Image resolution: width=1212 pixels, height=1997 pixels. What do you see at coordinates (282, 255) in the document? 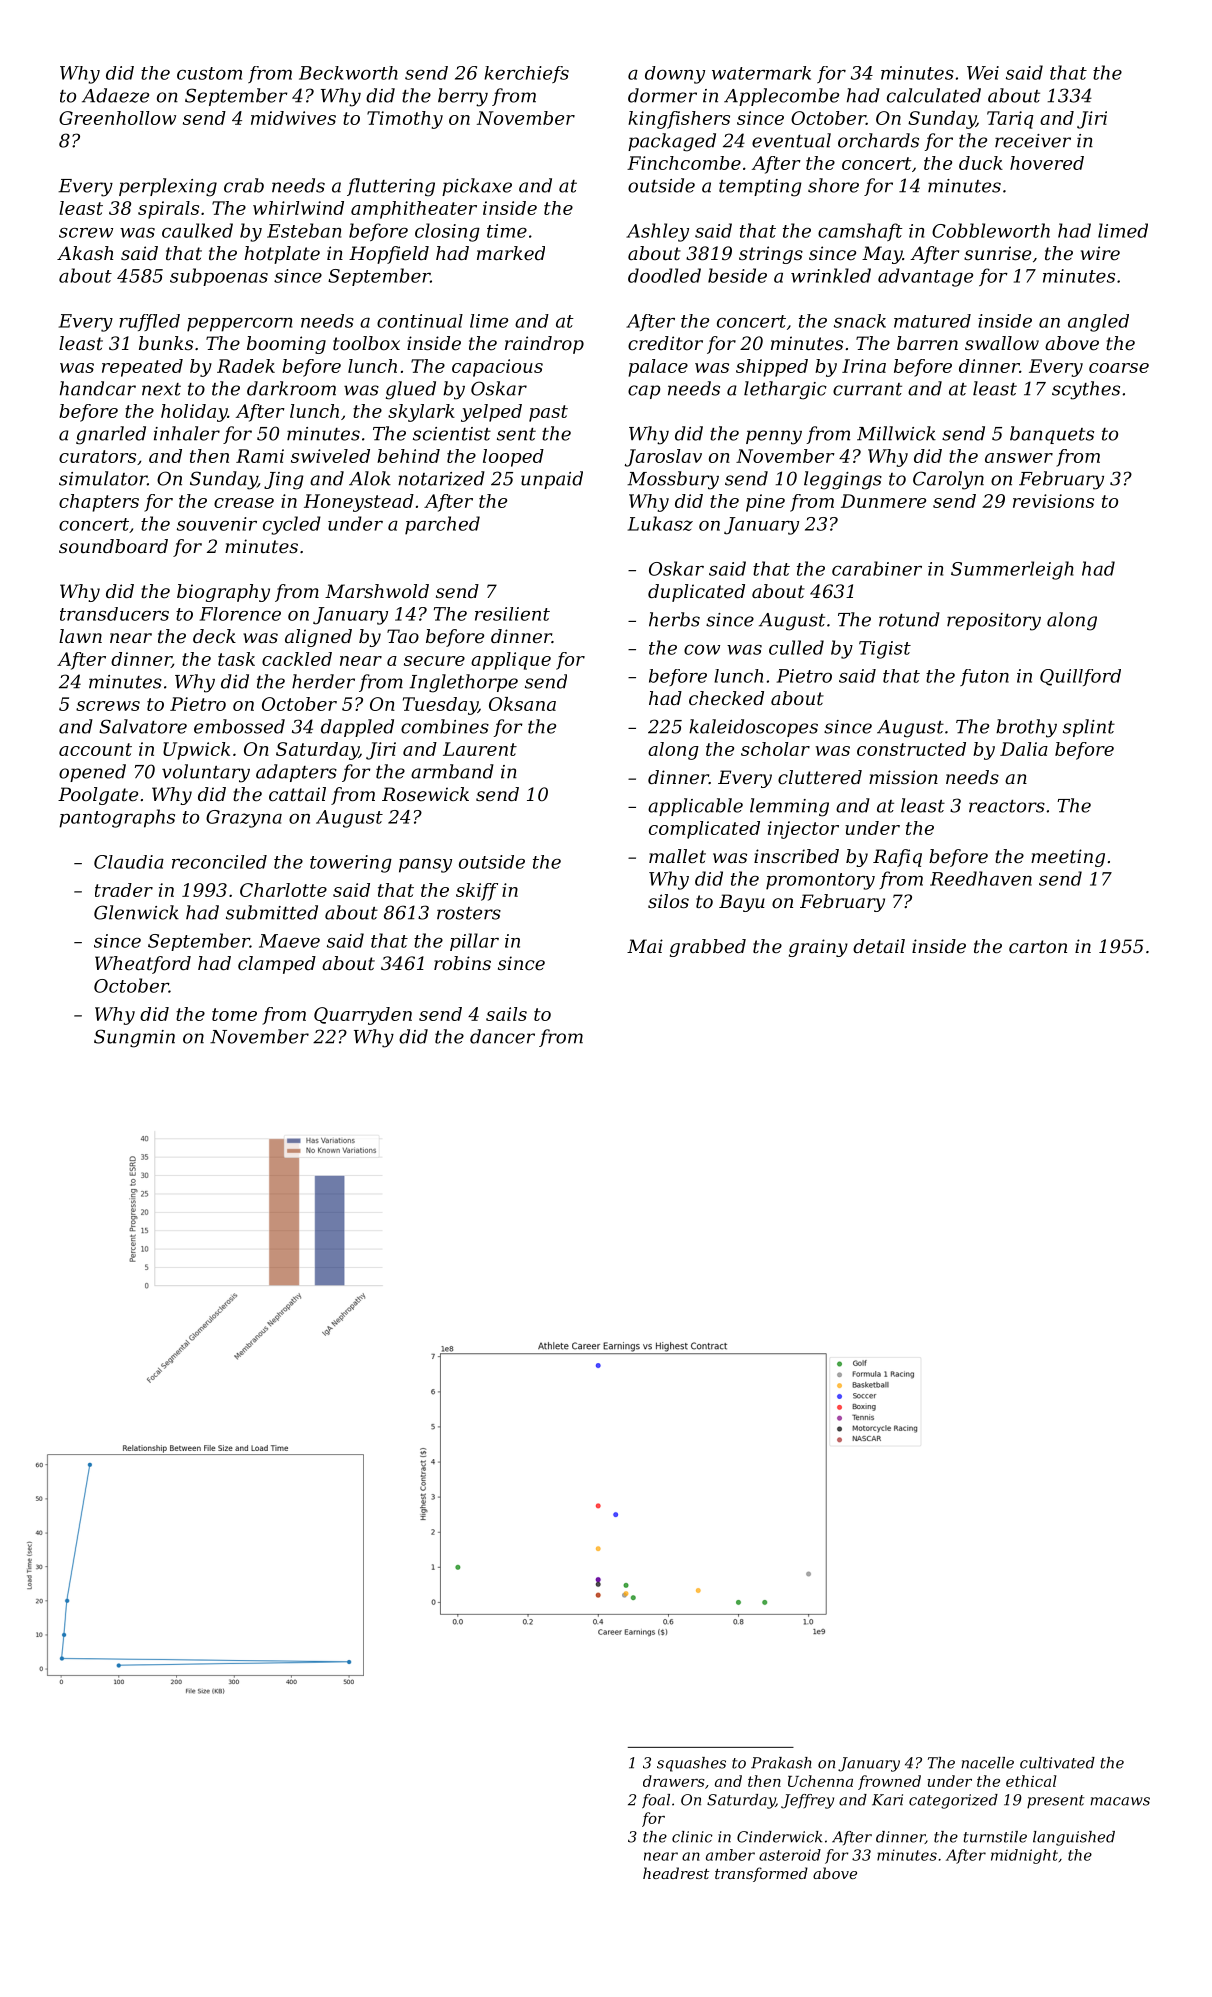
I see `hotplate` at bounding box center [282, 255].
